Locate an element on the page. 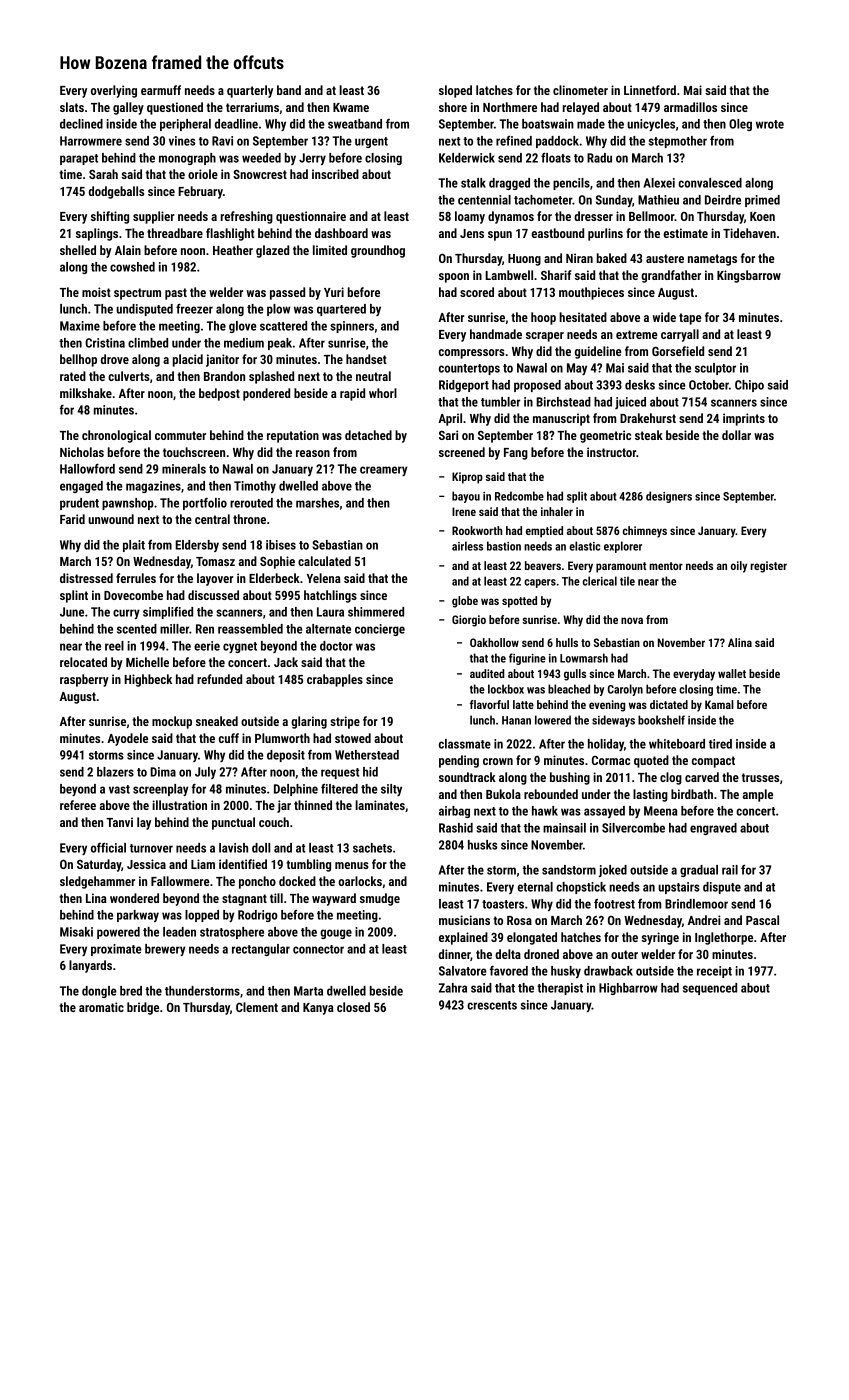  aromatic is located at coordinates (101, 1007).
